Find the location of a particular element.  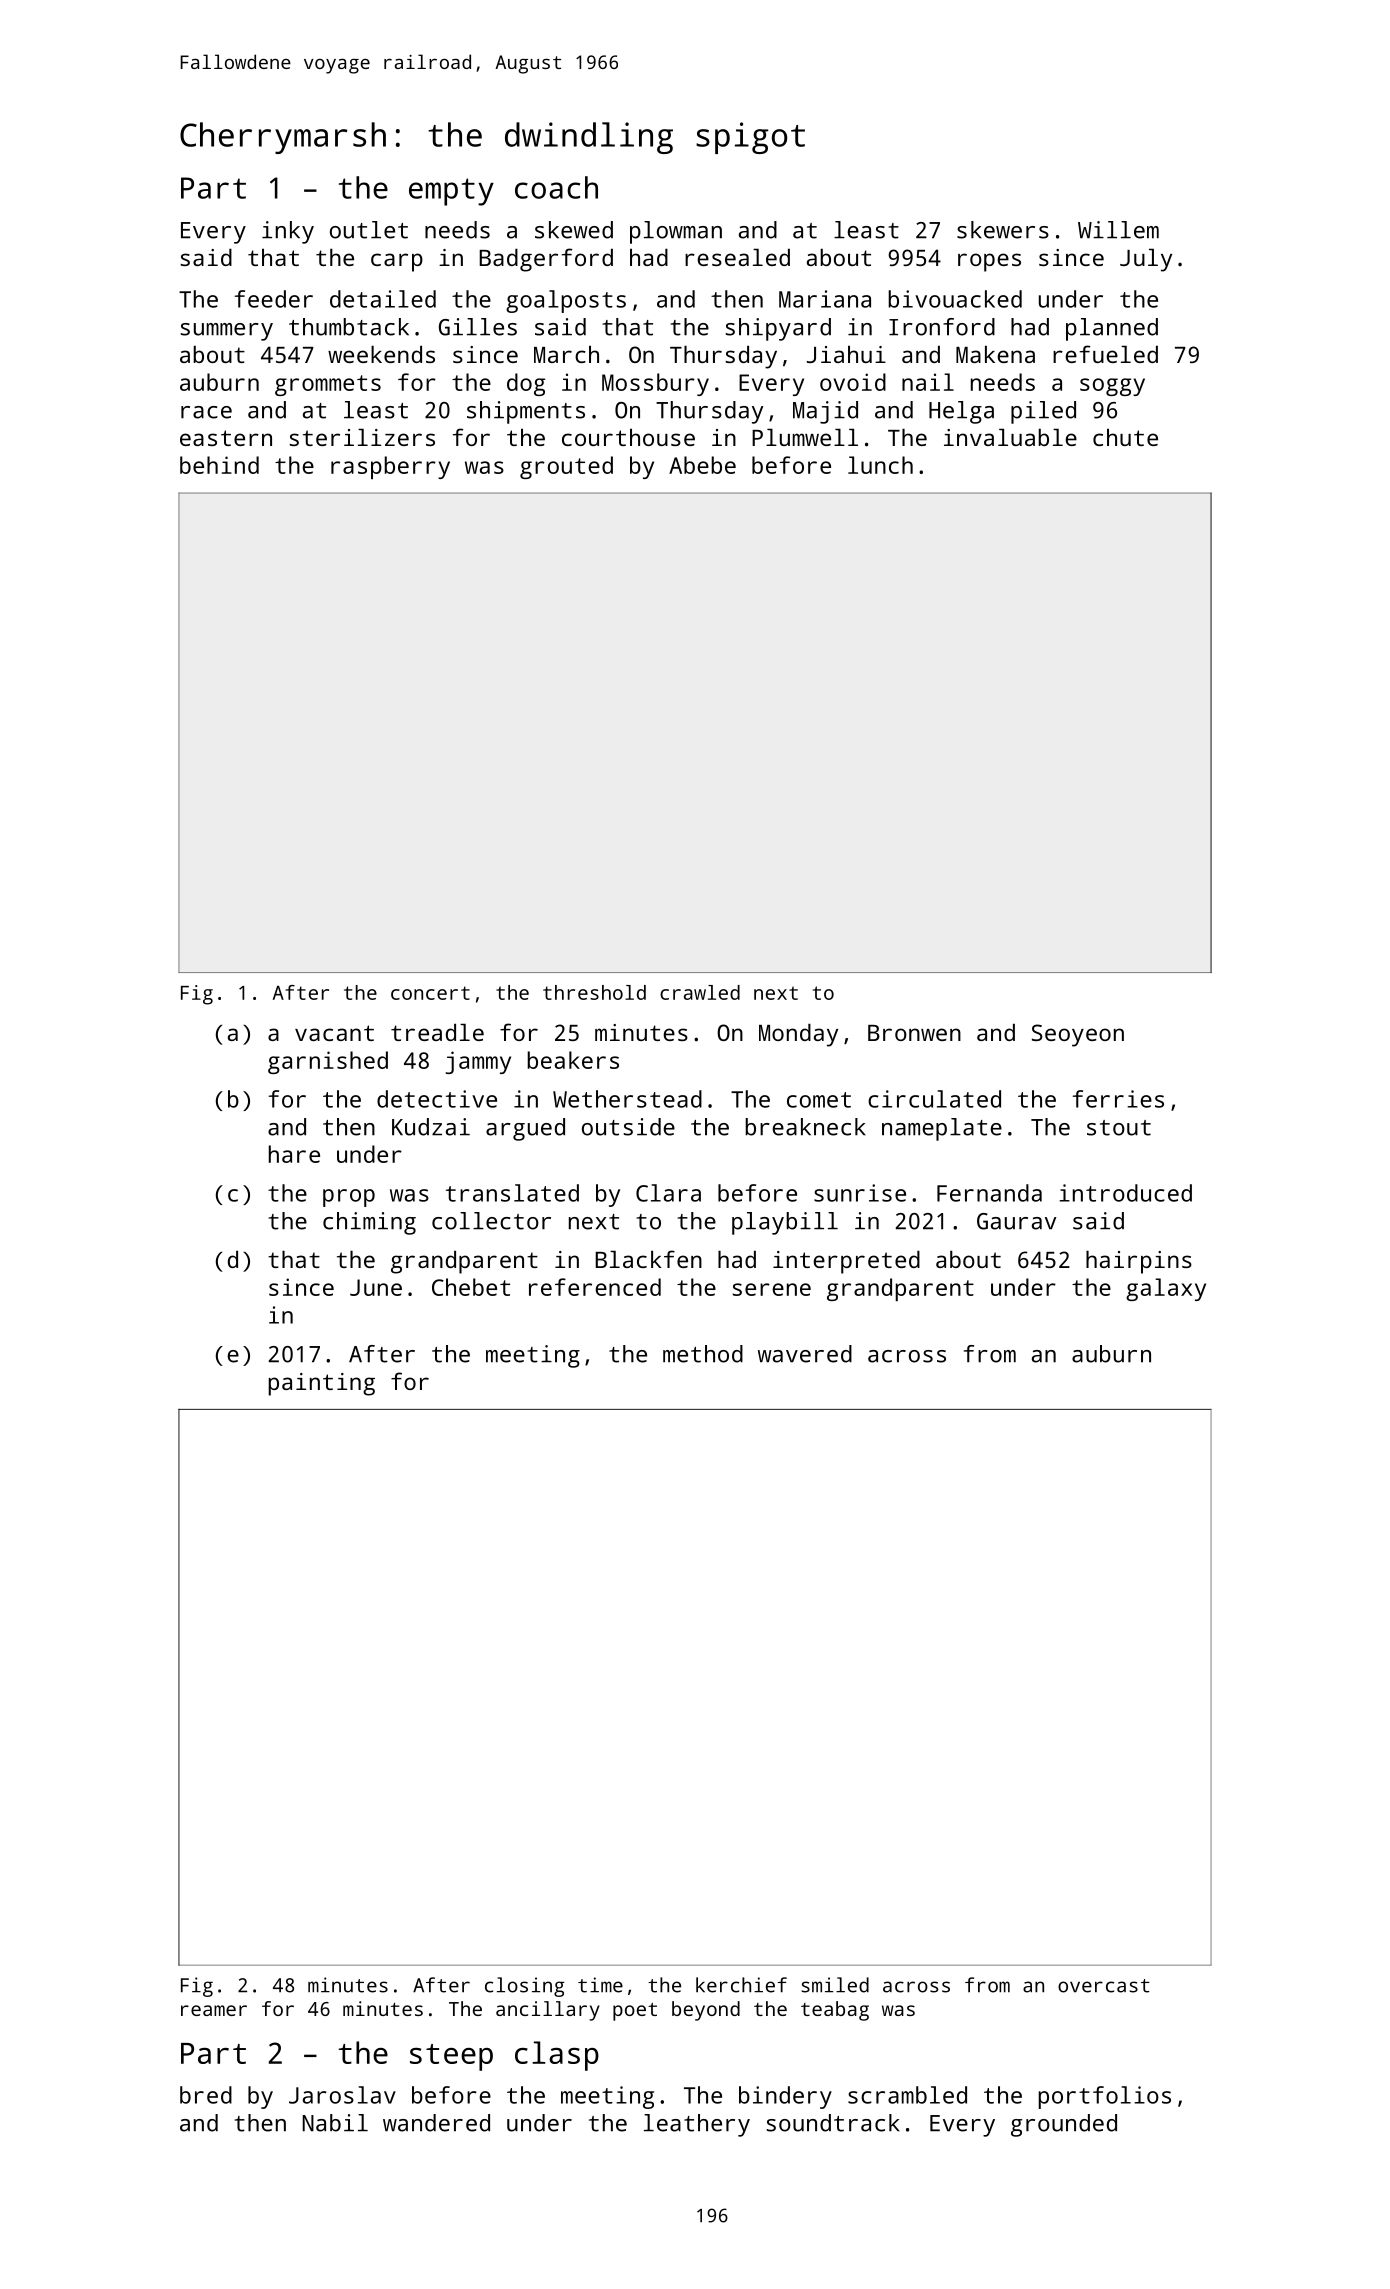

behind is located at coordinates (219, 465).
